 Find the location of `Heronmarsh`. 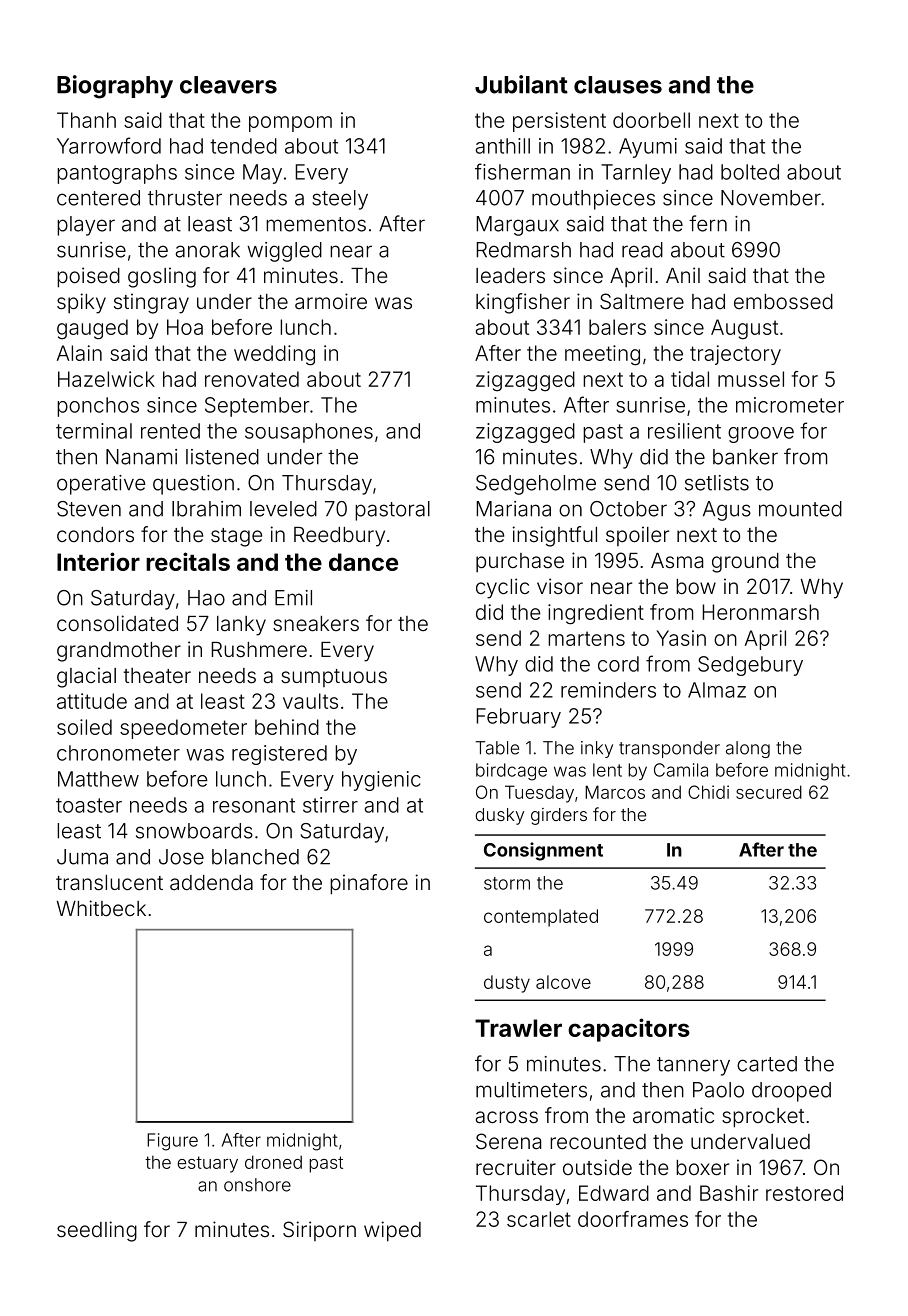

Heronmarsh is located at coordinates (761, 612).
